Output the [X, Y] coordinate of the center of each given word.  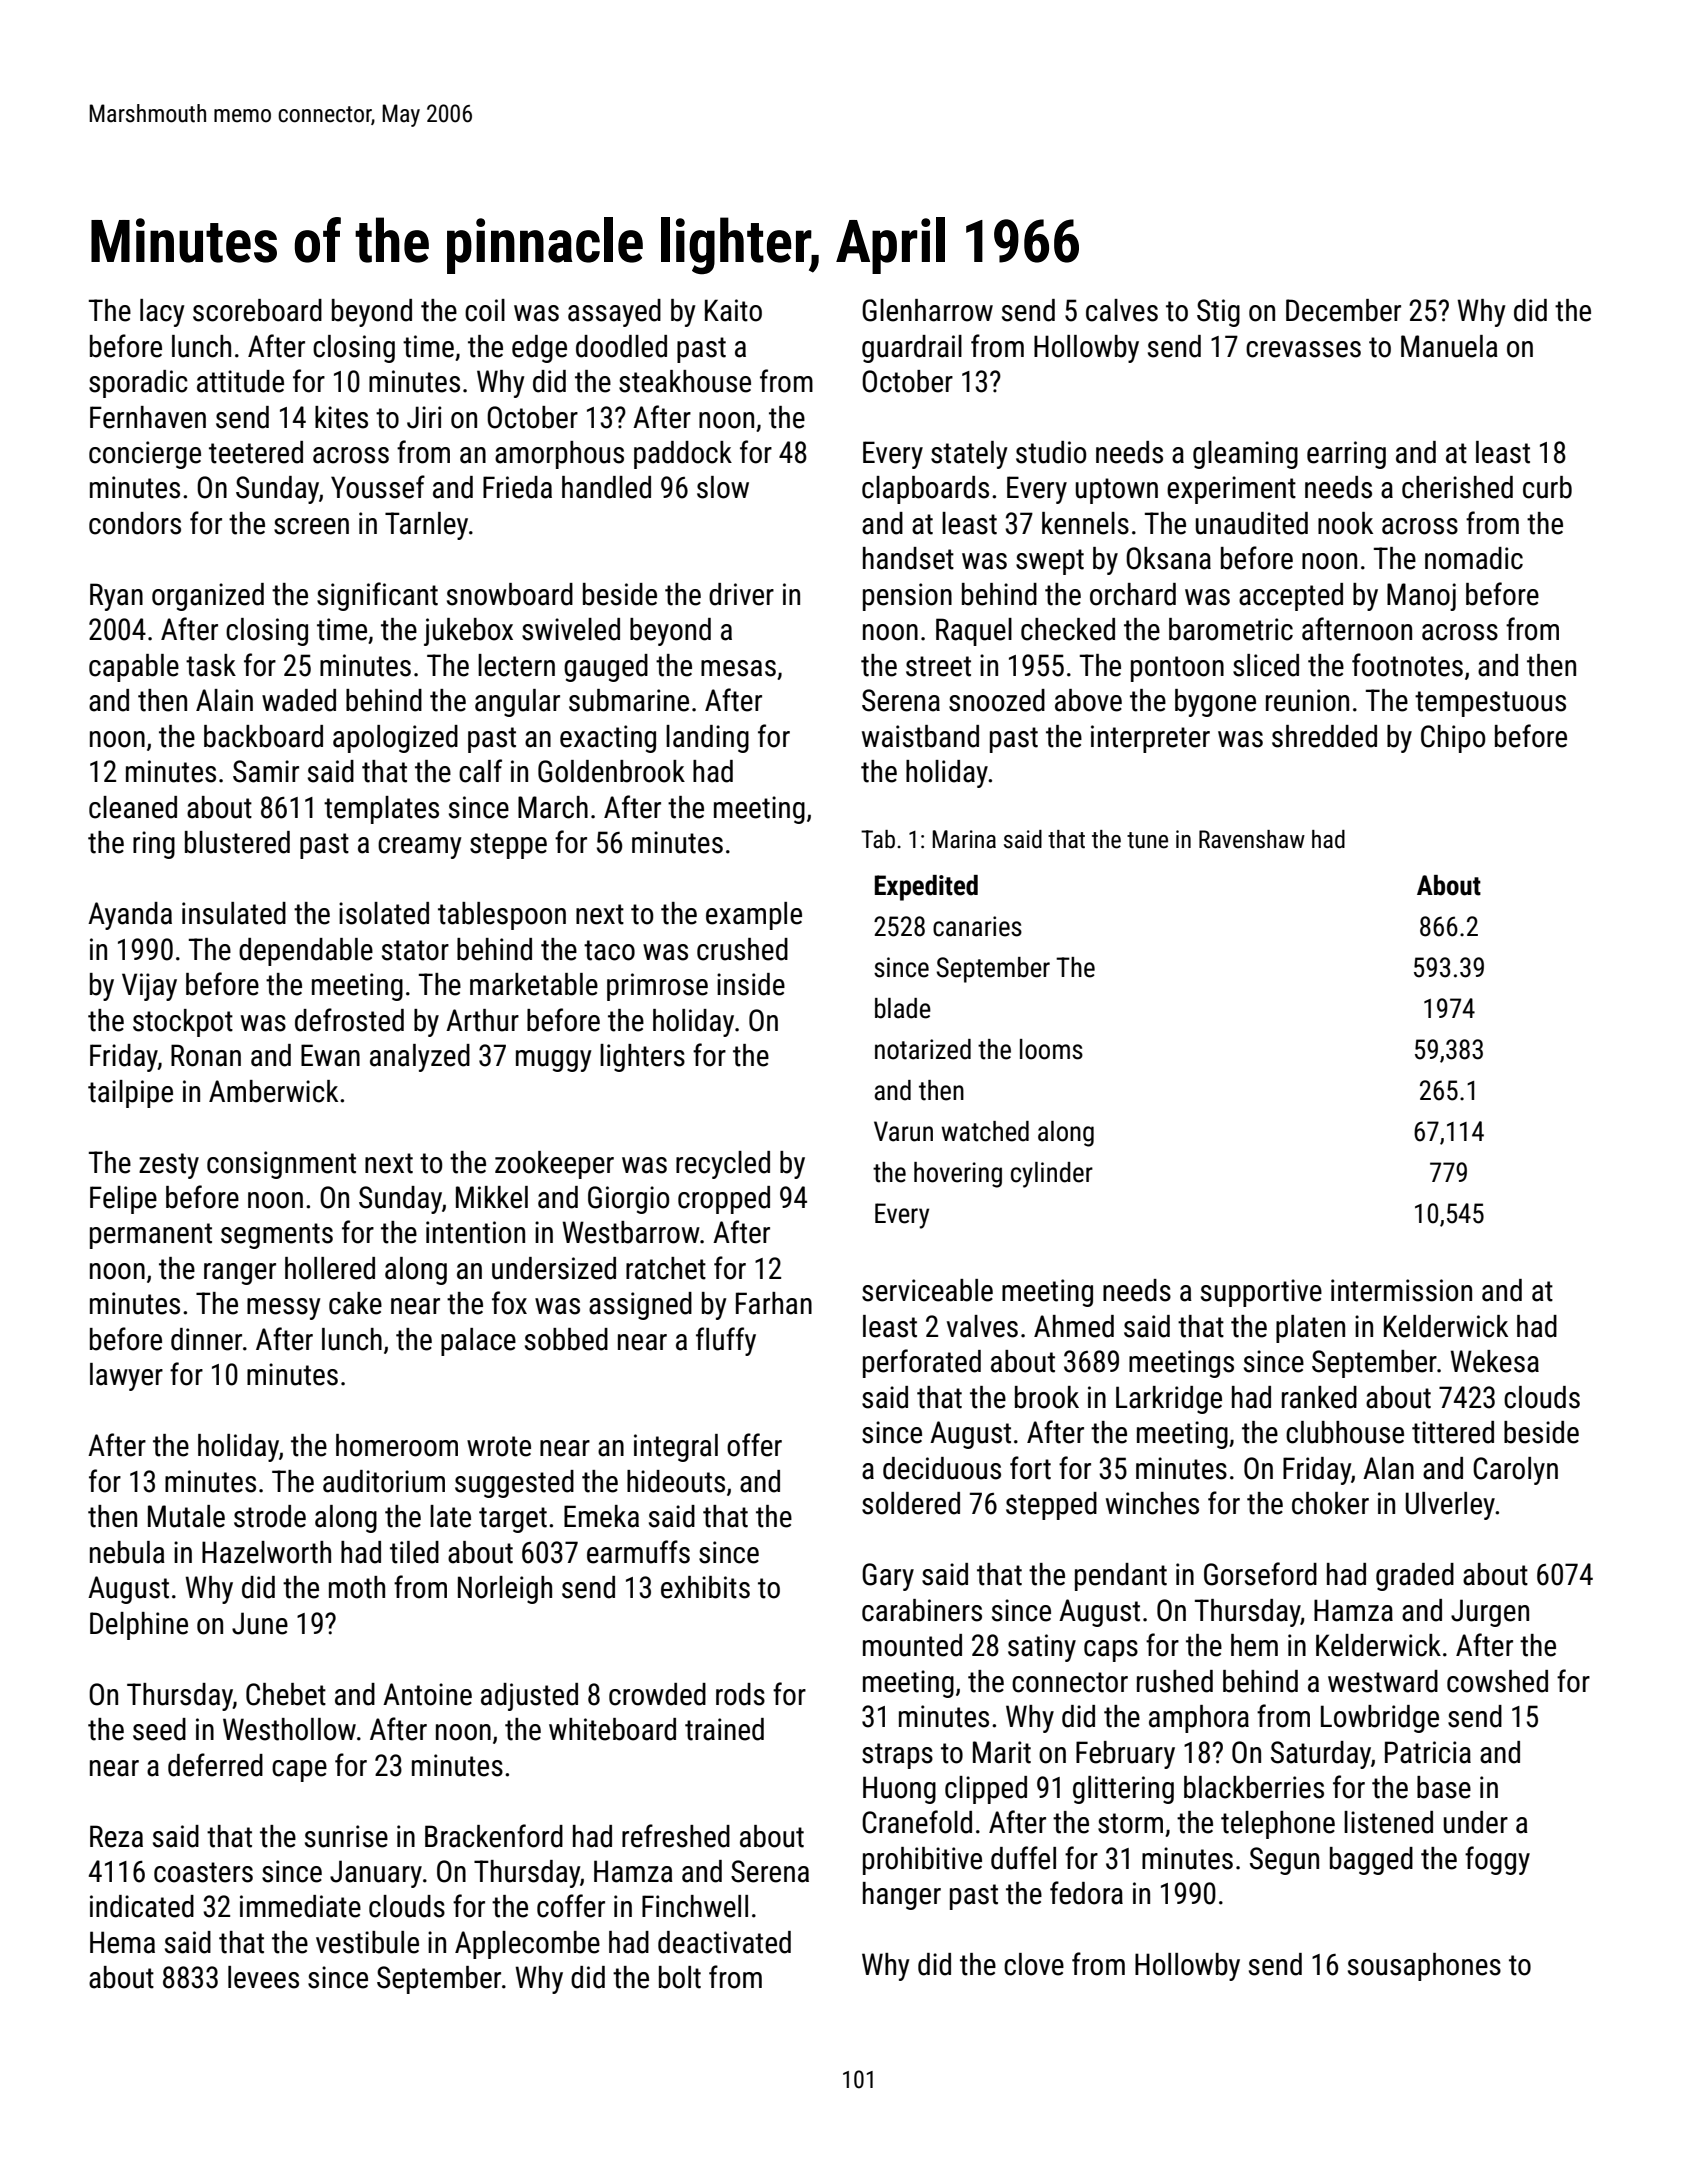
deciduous [942, 1468]
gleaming [1245, 455]
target [513, 1520]
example [754, 916]
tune [1147, 840]
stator [415, 950]
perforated [922, 1363]
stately [969, 455]
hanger [902, 1896]
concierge [145, 455]
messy [284, 1309]
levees [263, 1977]
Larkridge [1169, 1400]
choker [1330, 1503]
